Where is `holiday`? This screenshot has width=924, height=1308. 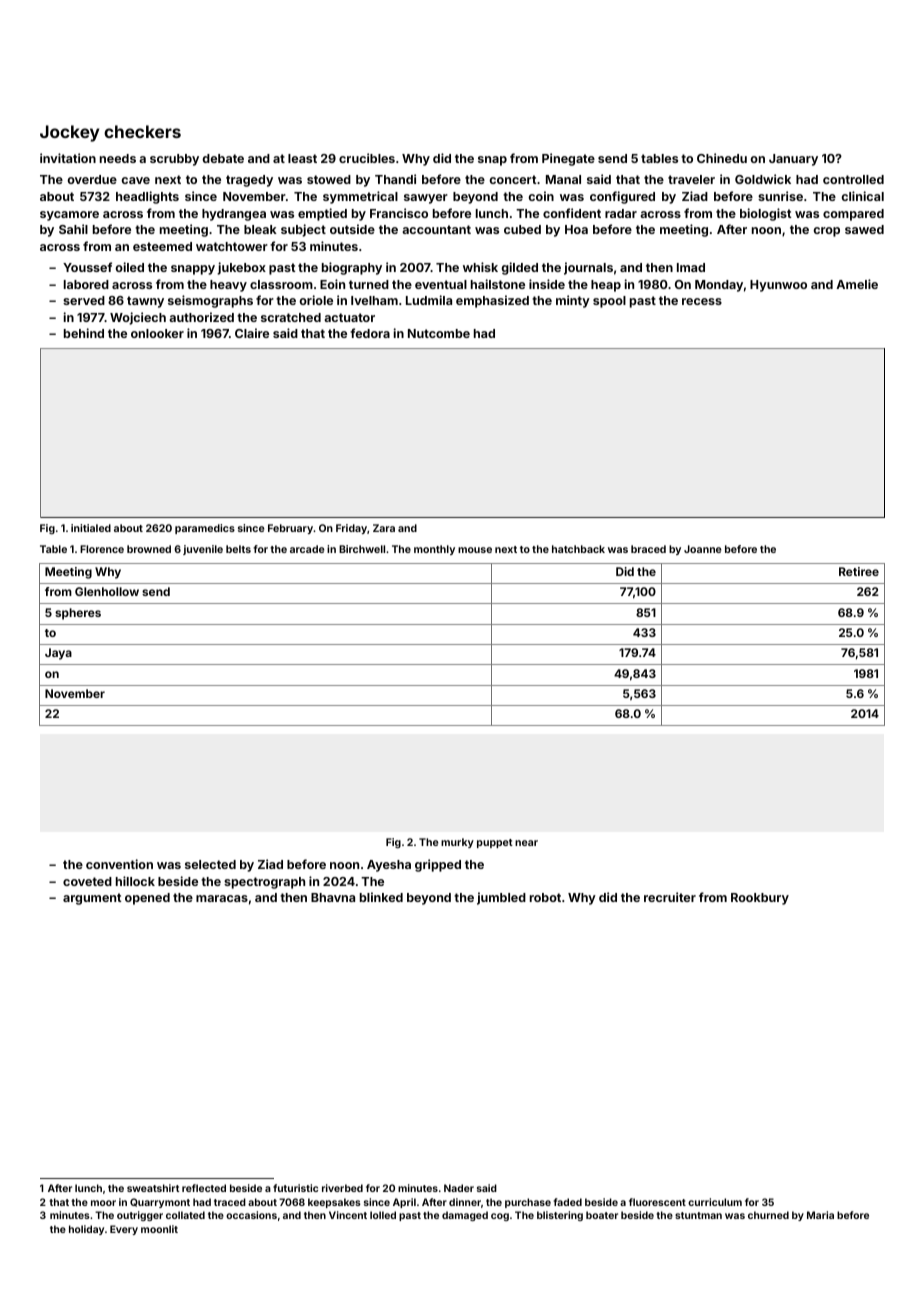 holiday is located at coordinates (86, 1230).
